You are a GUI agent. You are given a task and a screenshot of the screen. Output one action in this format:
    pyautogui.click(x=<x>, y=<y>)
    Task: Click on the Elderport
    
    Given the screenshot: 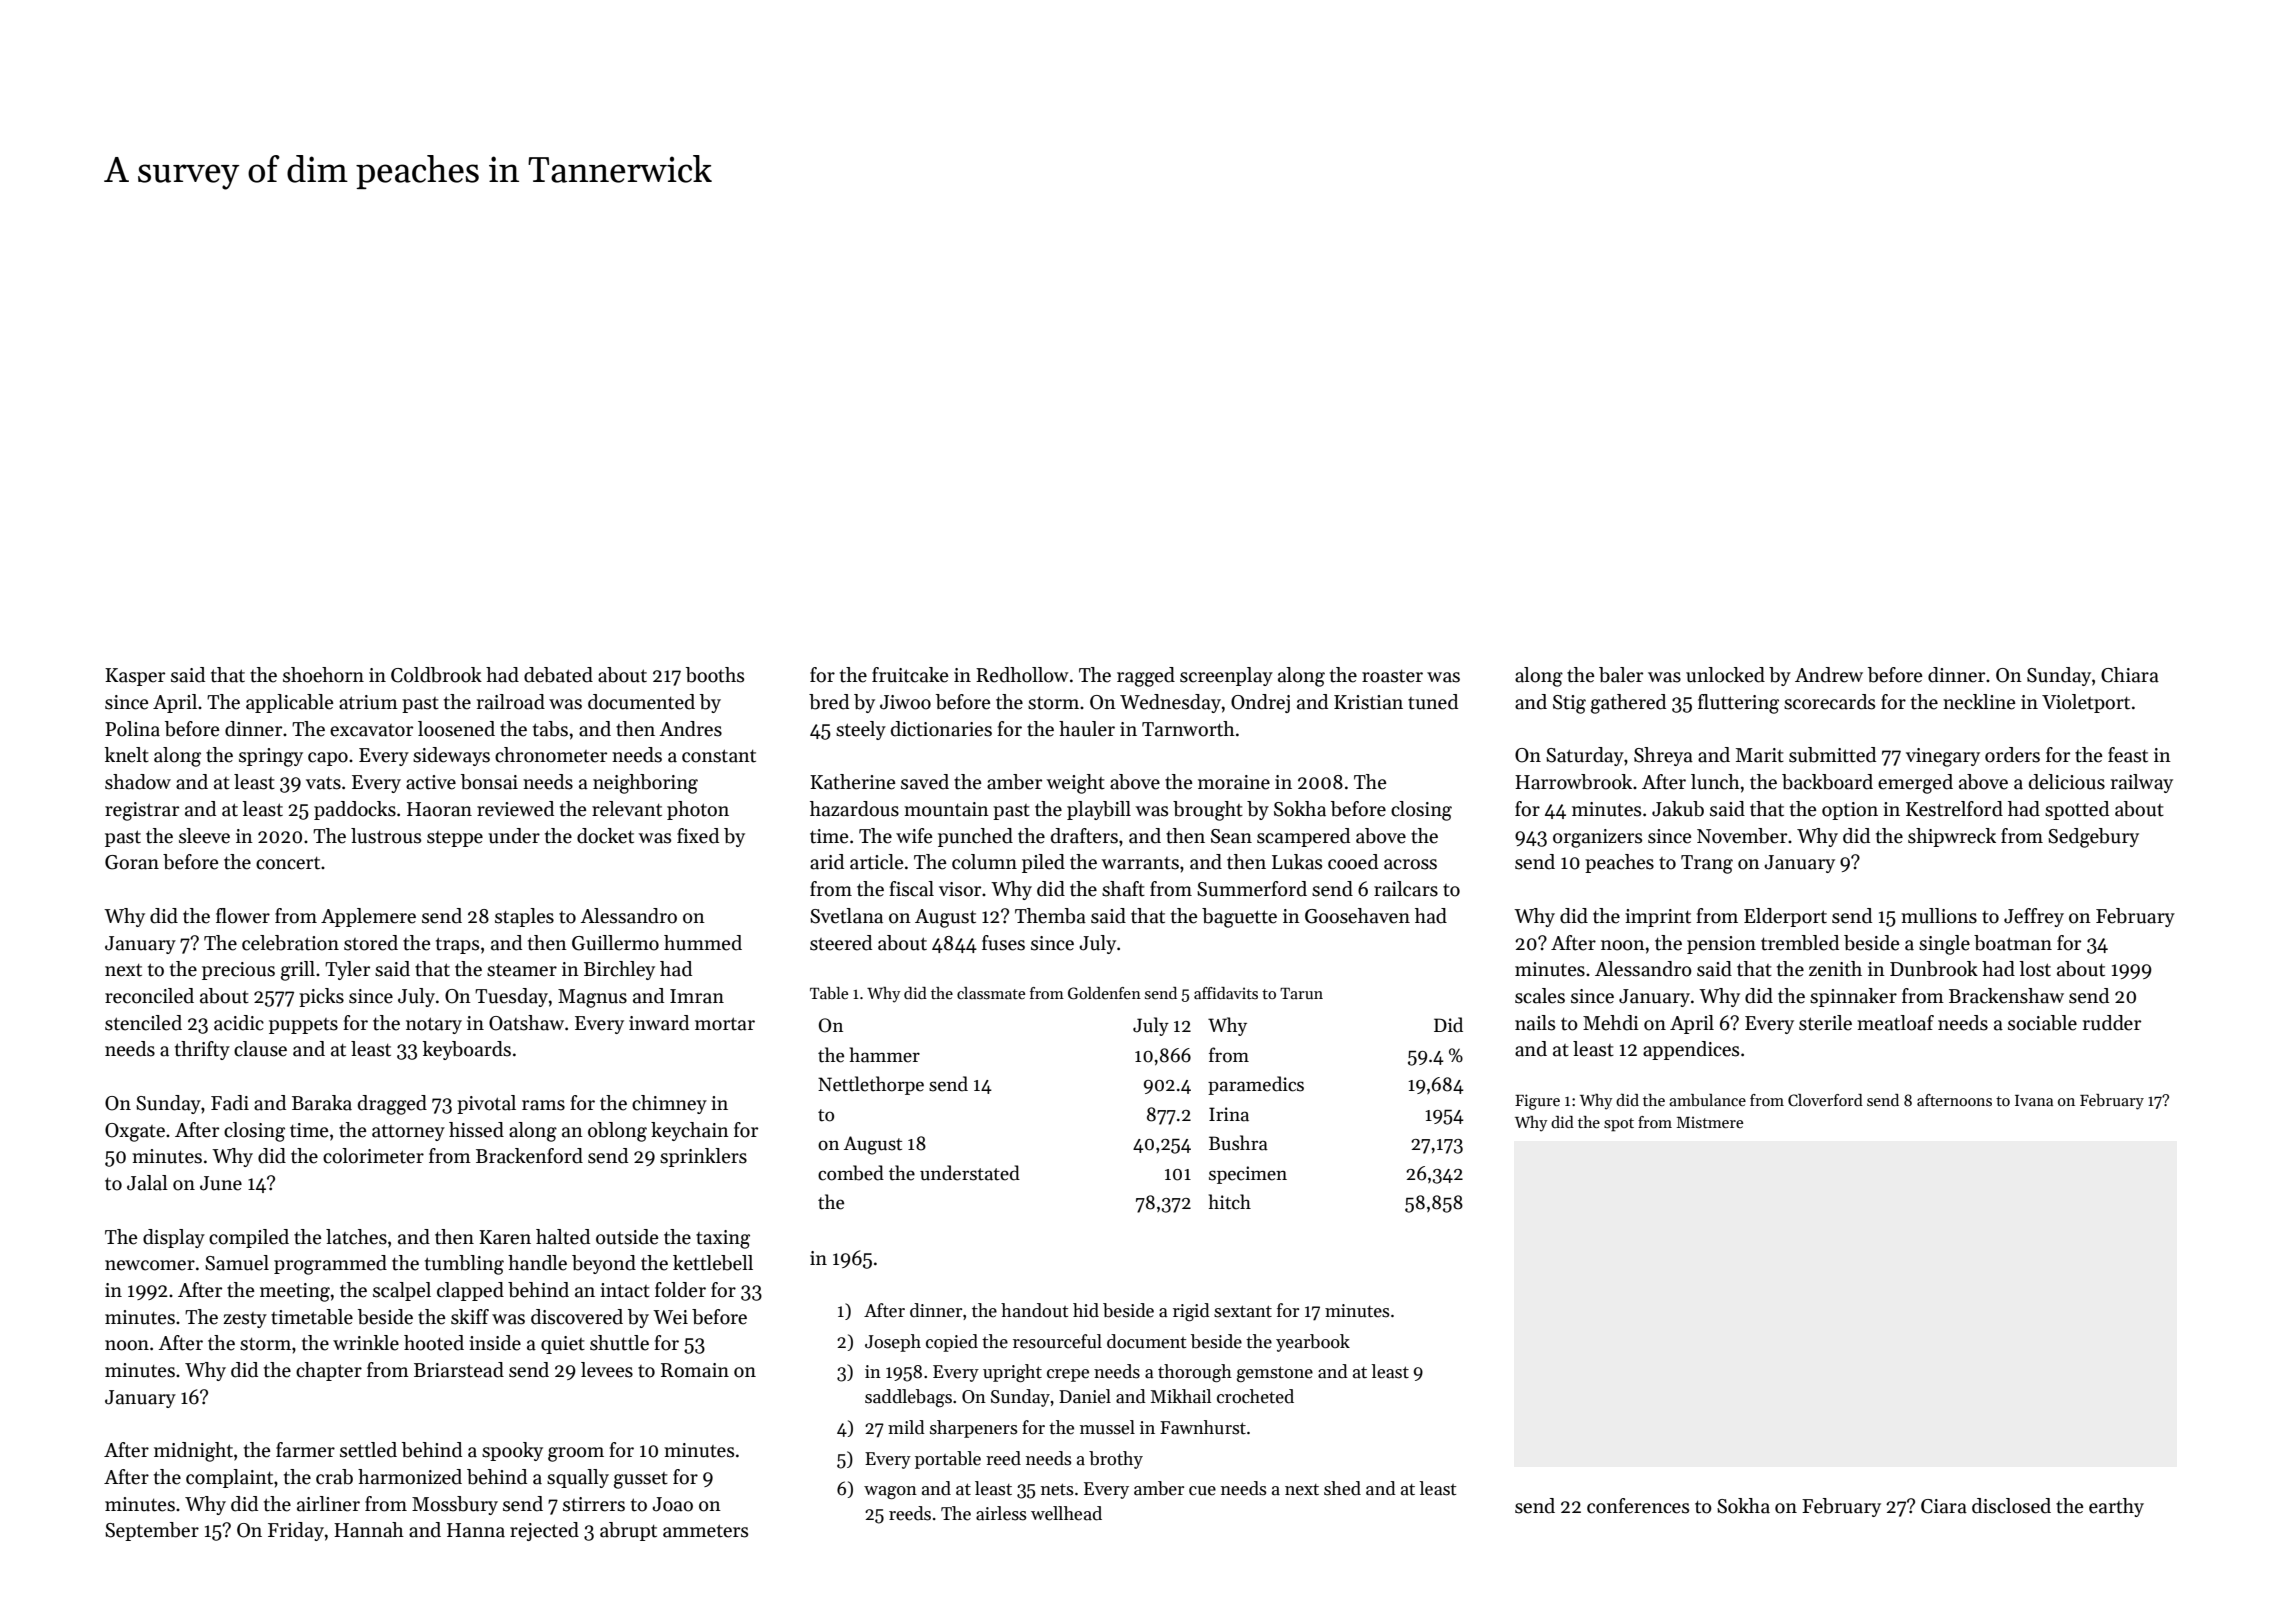 What is the action you would take?
    pyautogui.click(x=1785, y=917)
